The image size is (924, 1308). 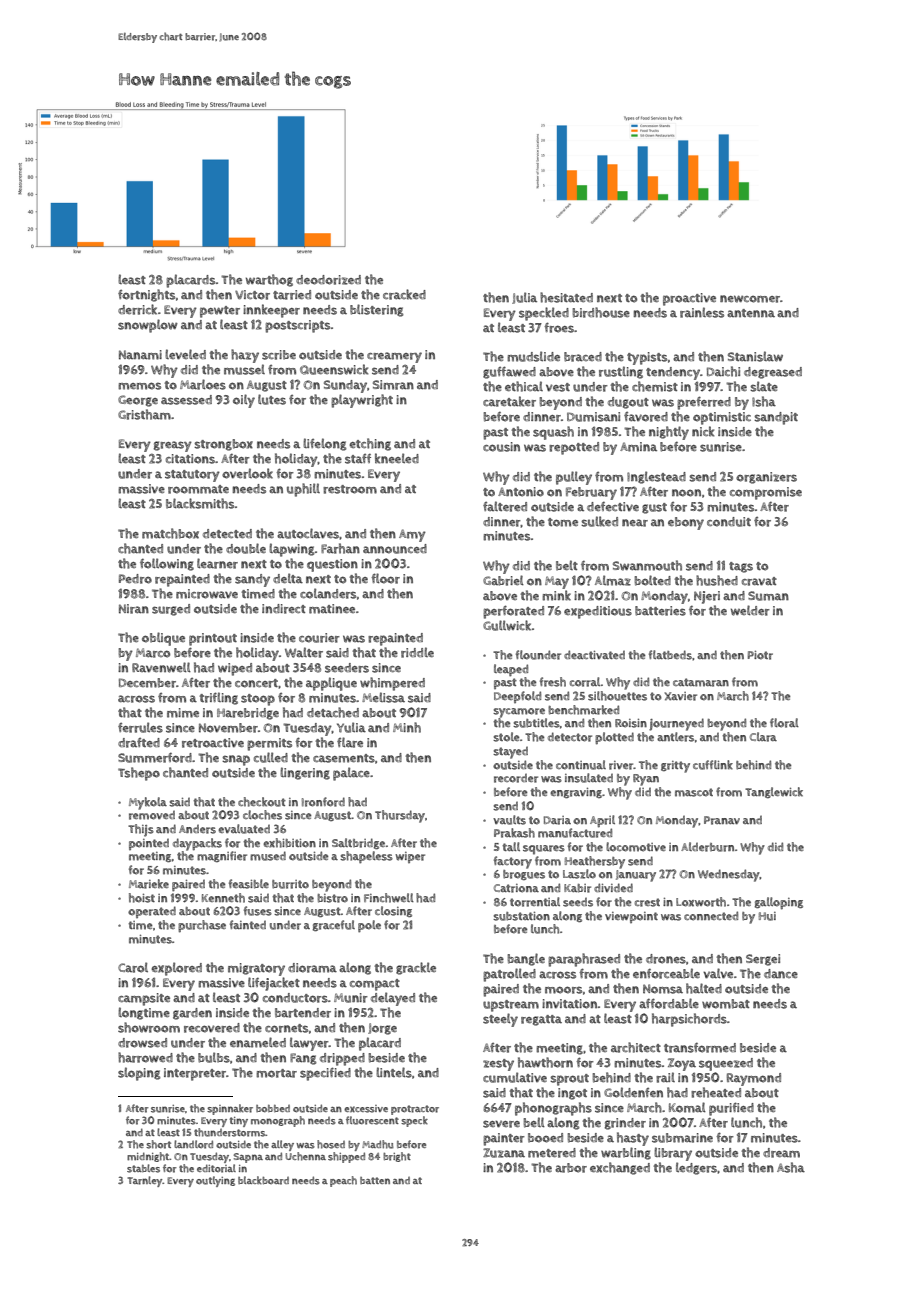 I want to click on mink, so click(x=556, y=595).
